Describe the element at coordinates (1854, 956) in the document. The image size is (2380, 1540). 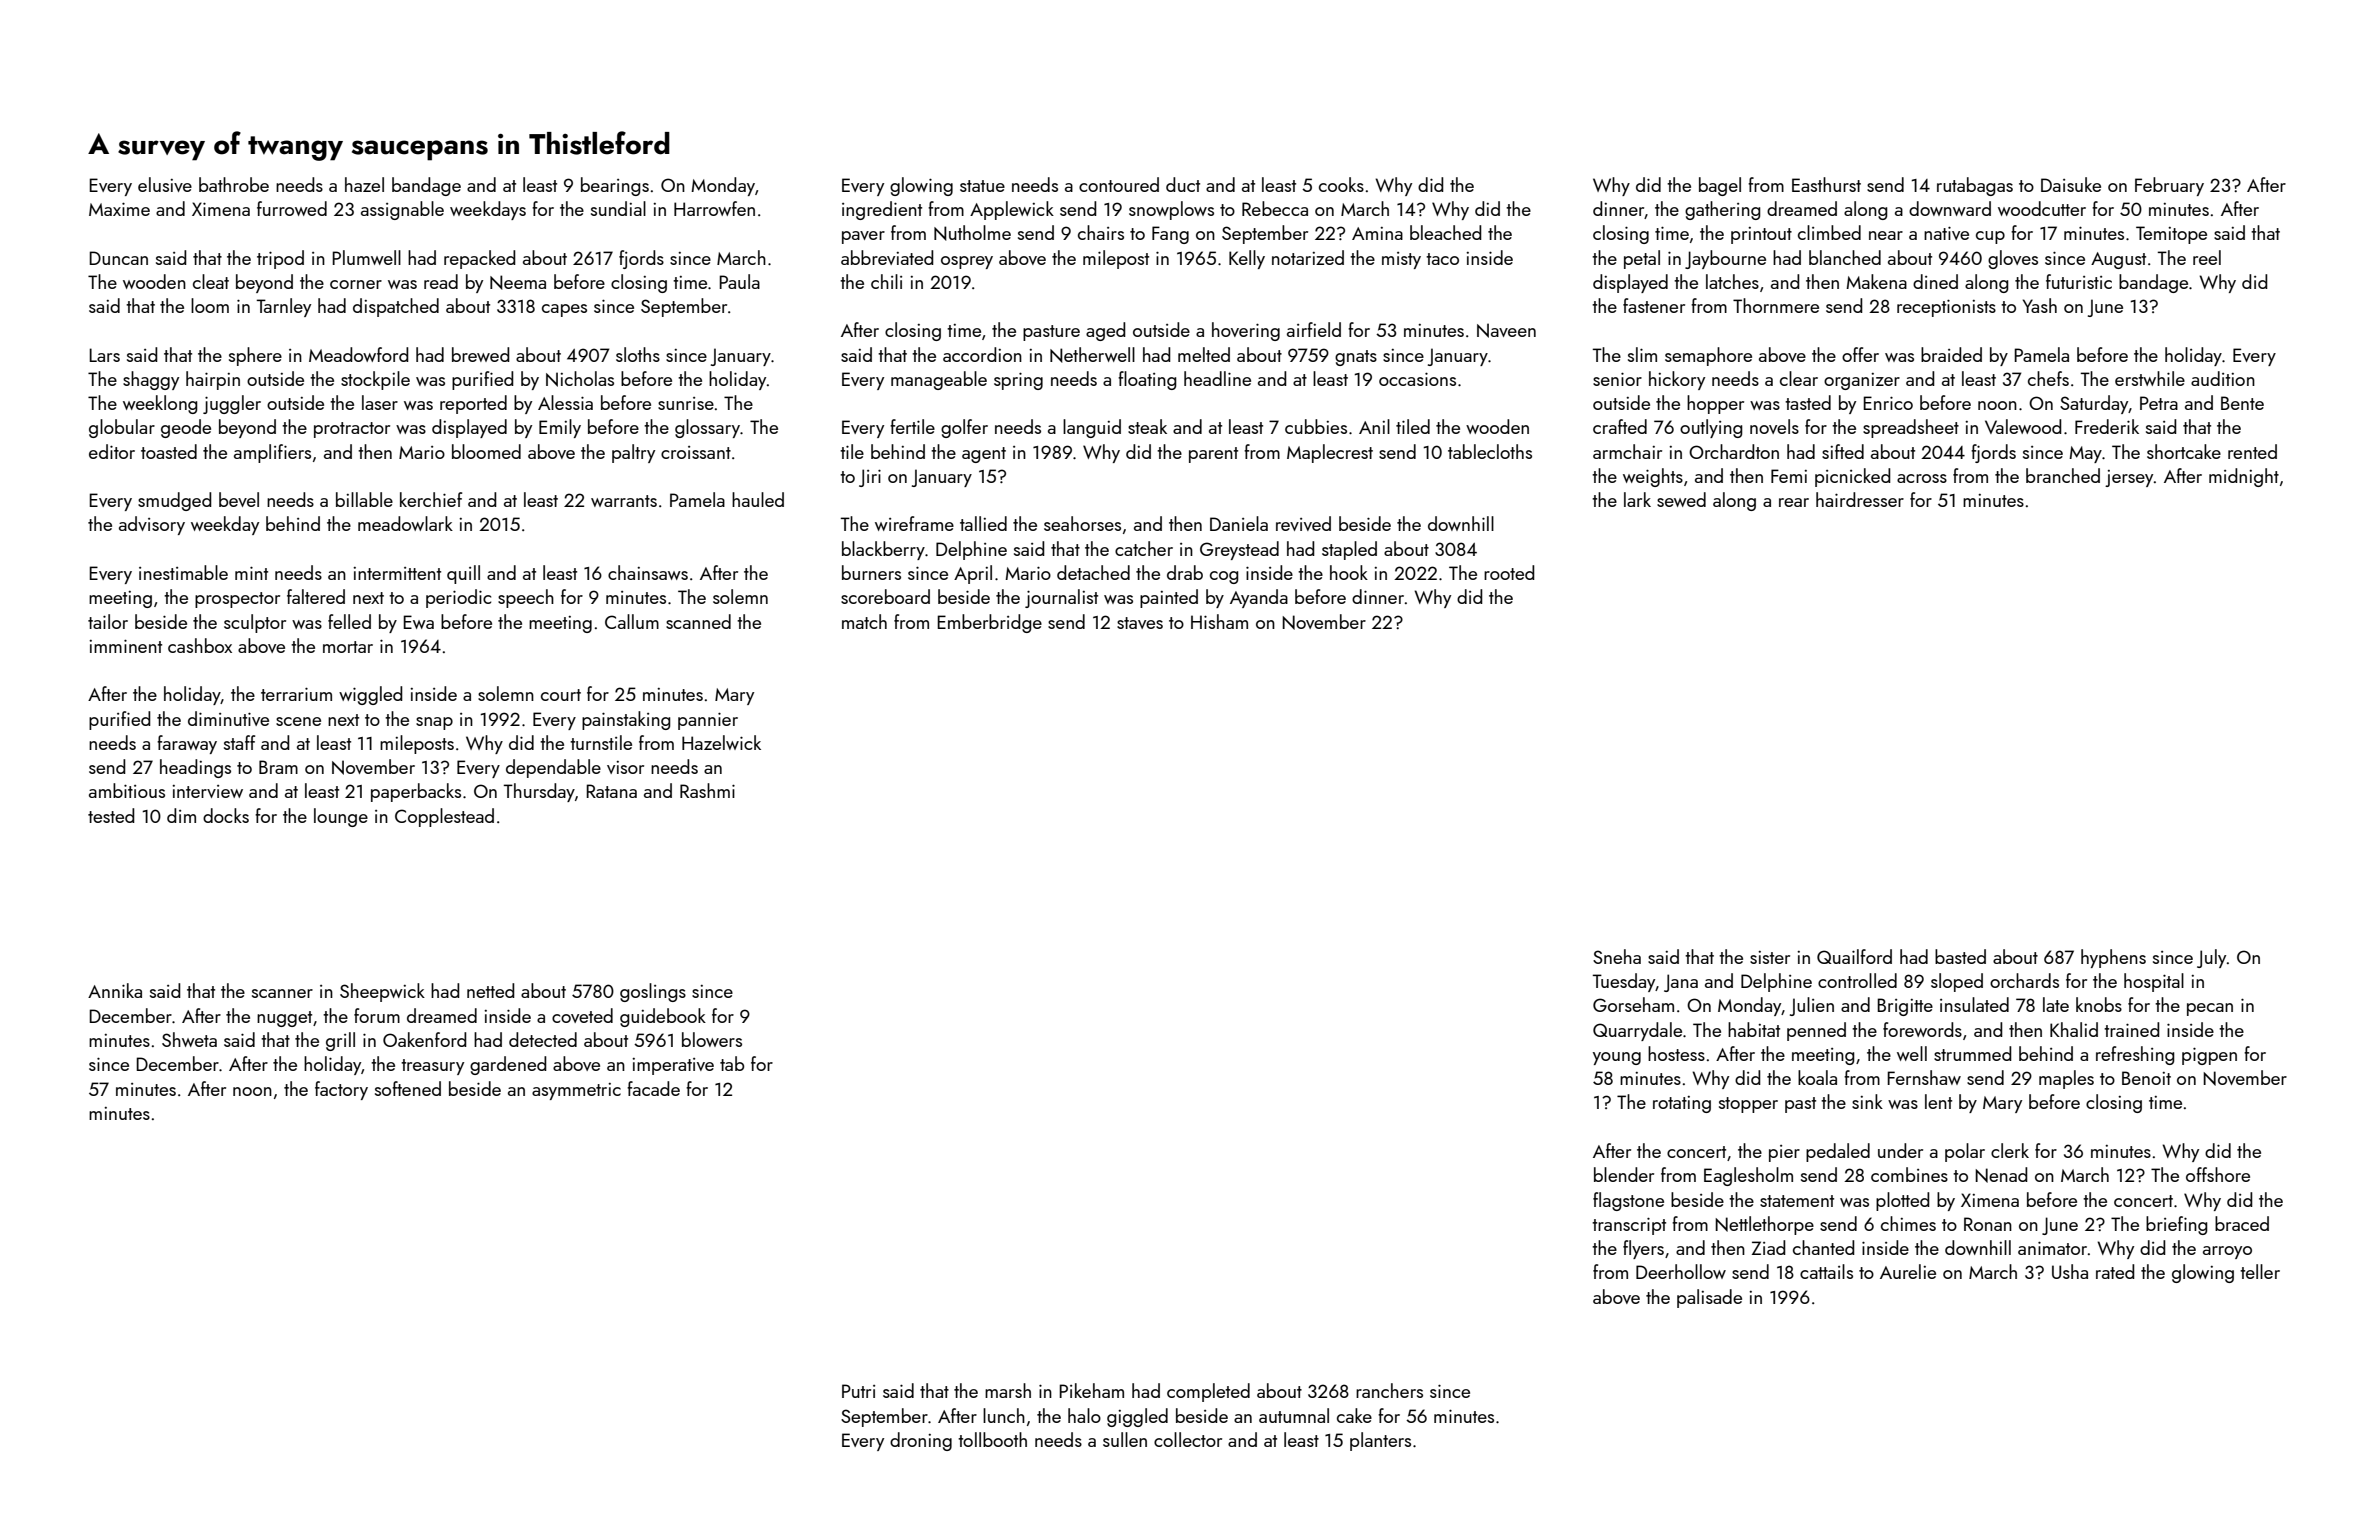
I see `Quailford` at that location.
